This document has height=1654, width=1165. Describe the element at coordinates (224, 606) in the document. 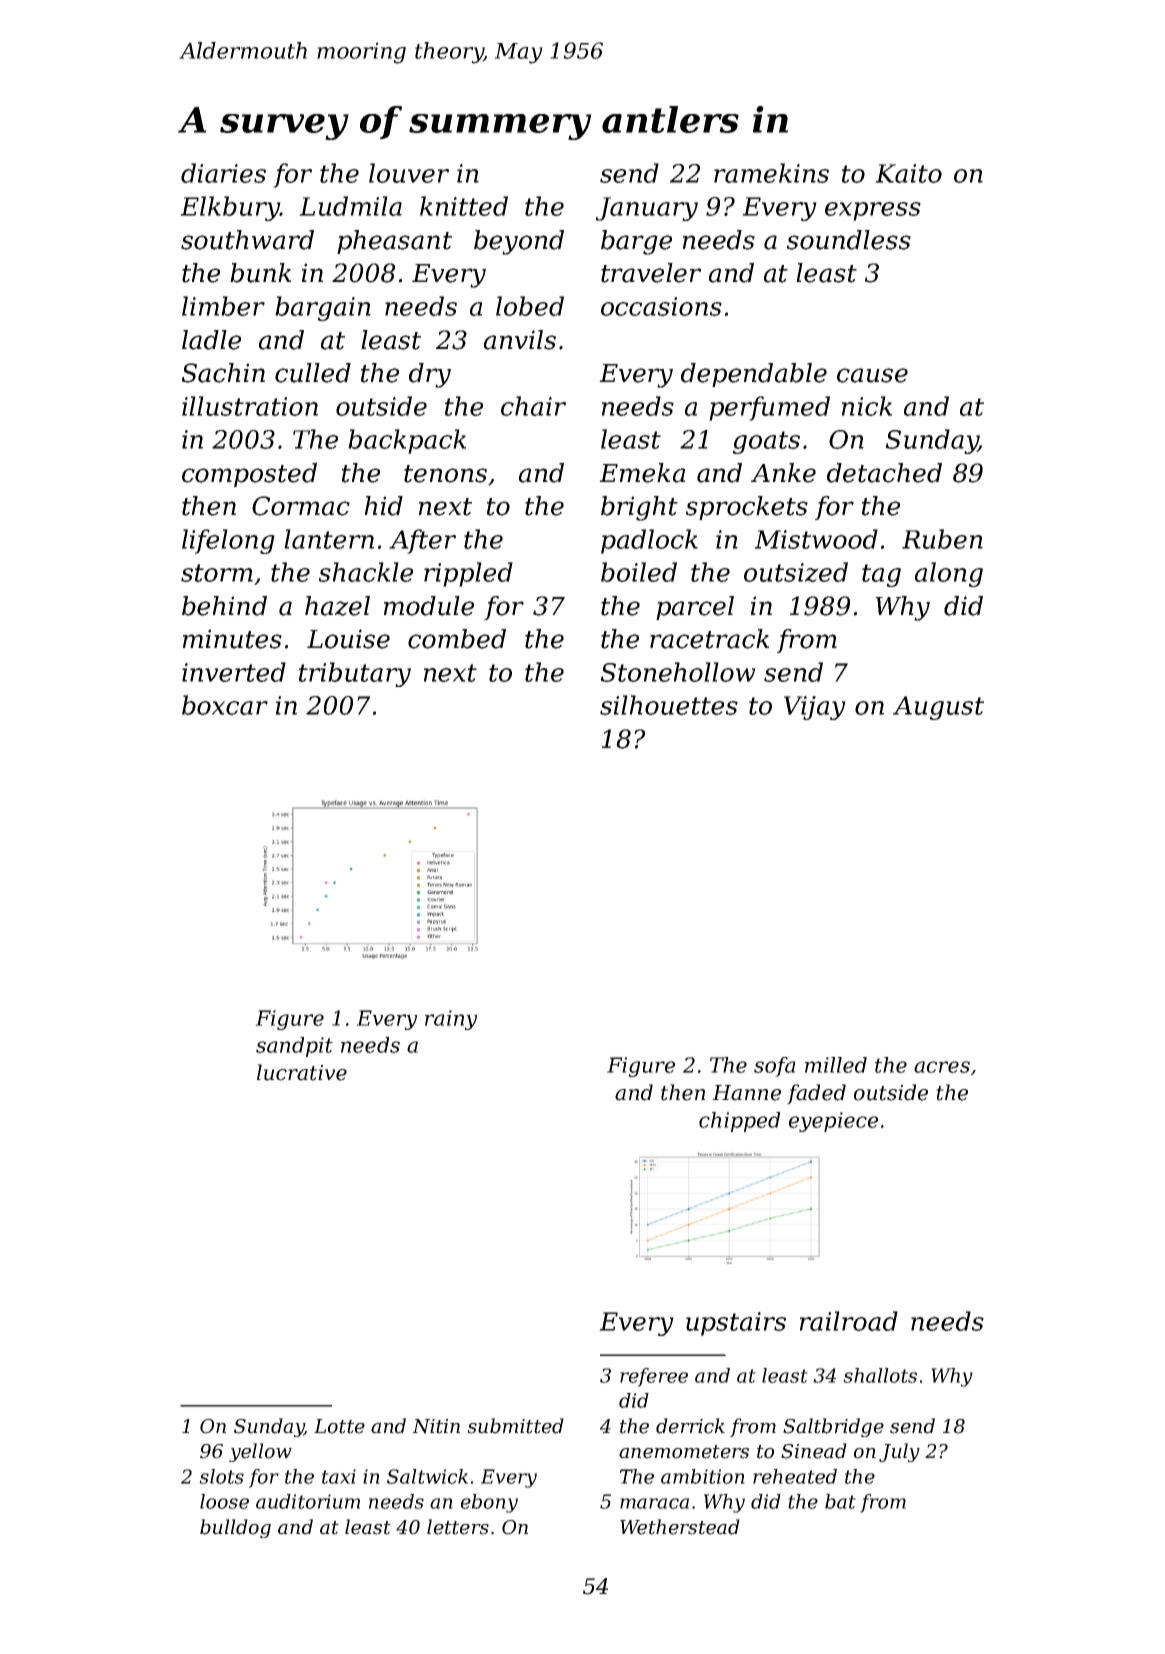

I see `behind` at that location.
